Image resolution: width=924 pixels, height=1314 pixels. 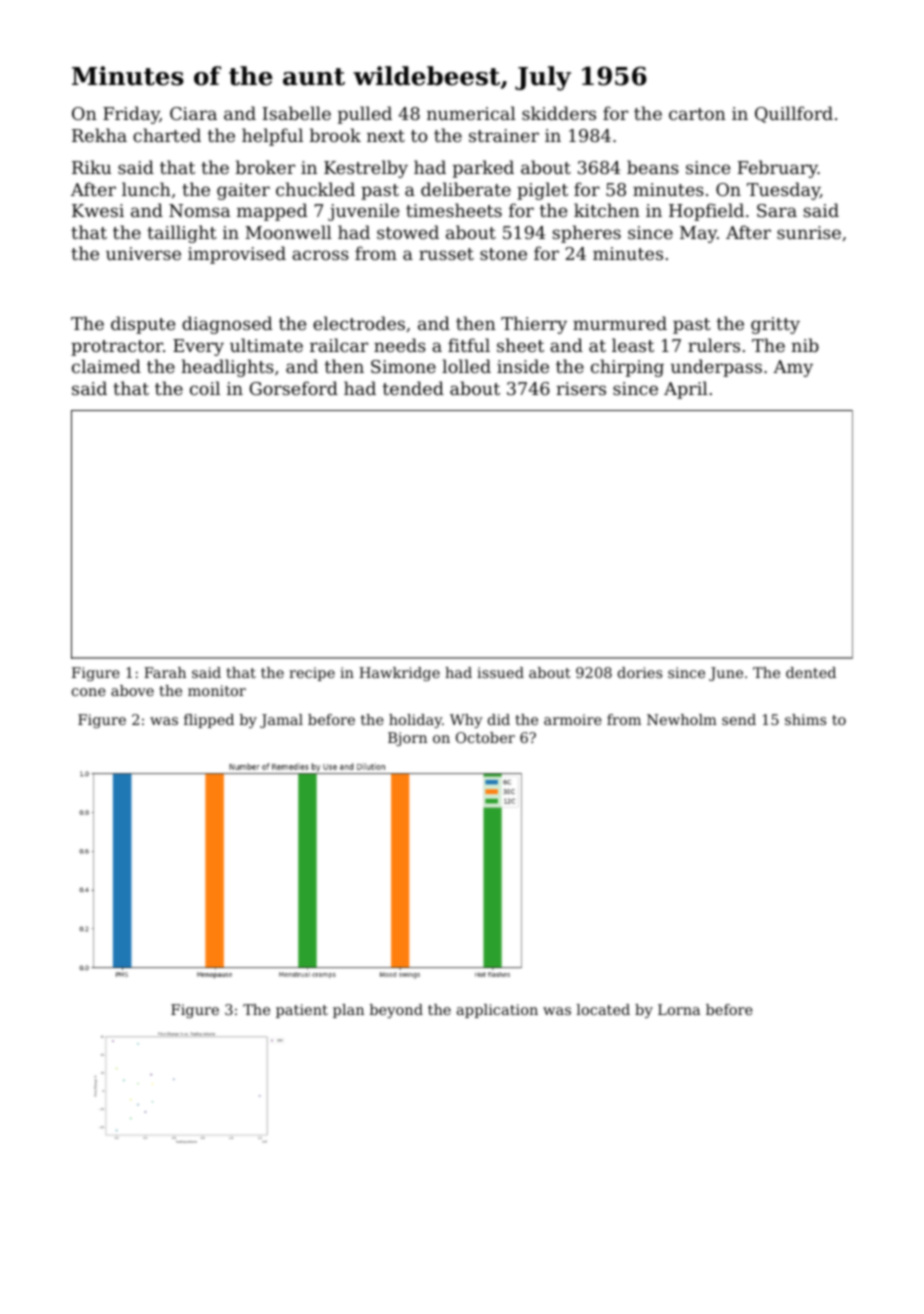 What do you see at coordinates (302, 1011) in the screenshot?
I see `patient` at bounding box center [302, 1011].
